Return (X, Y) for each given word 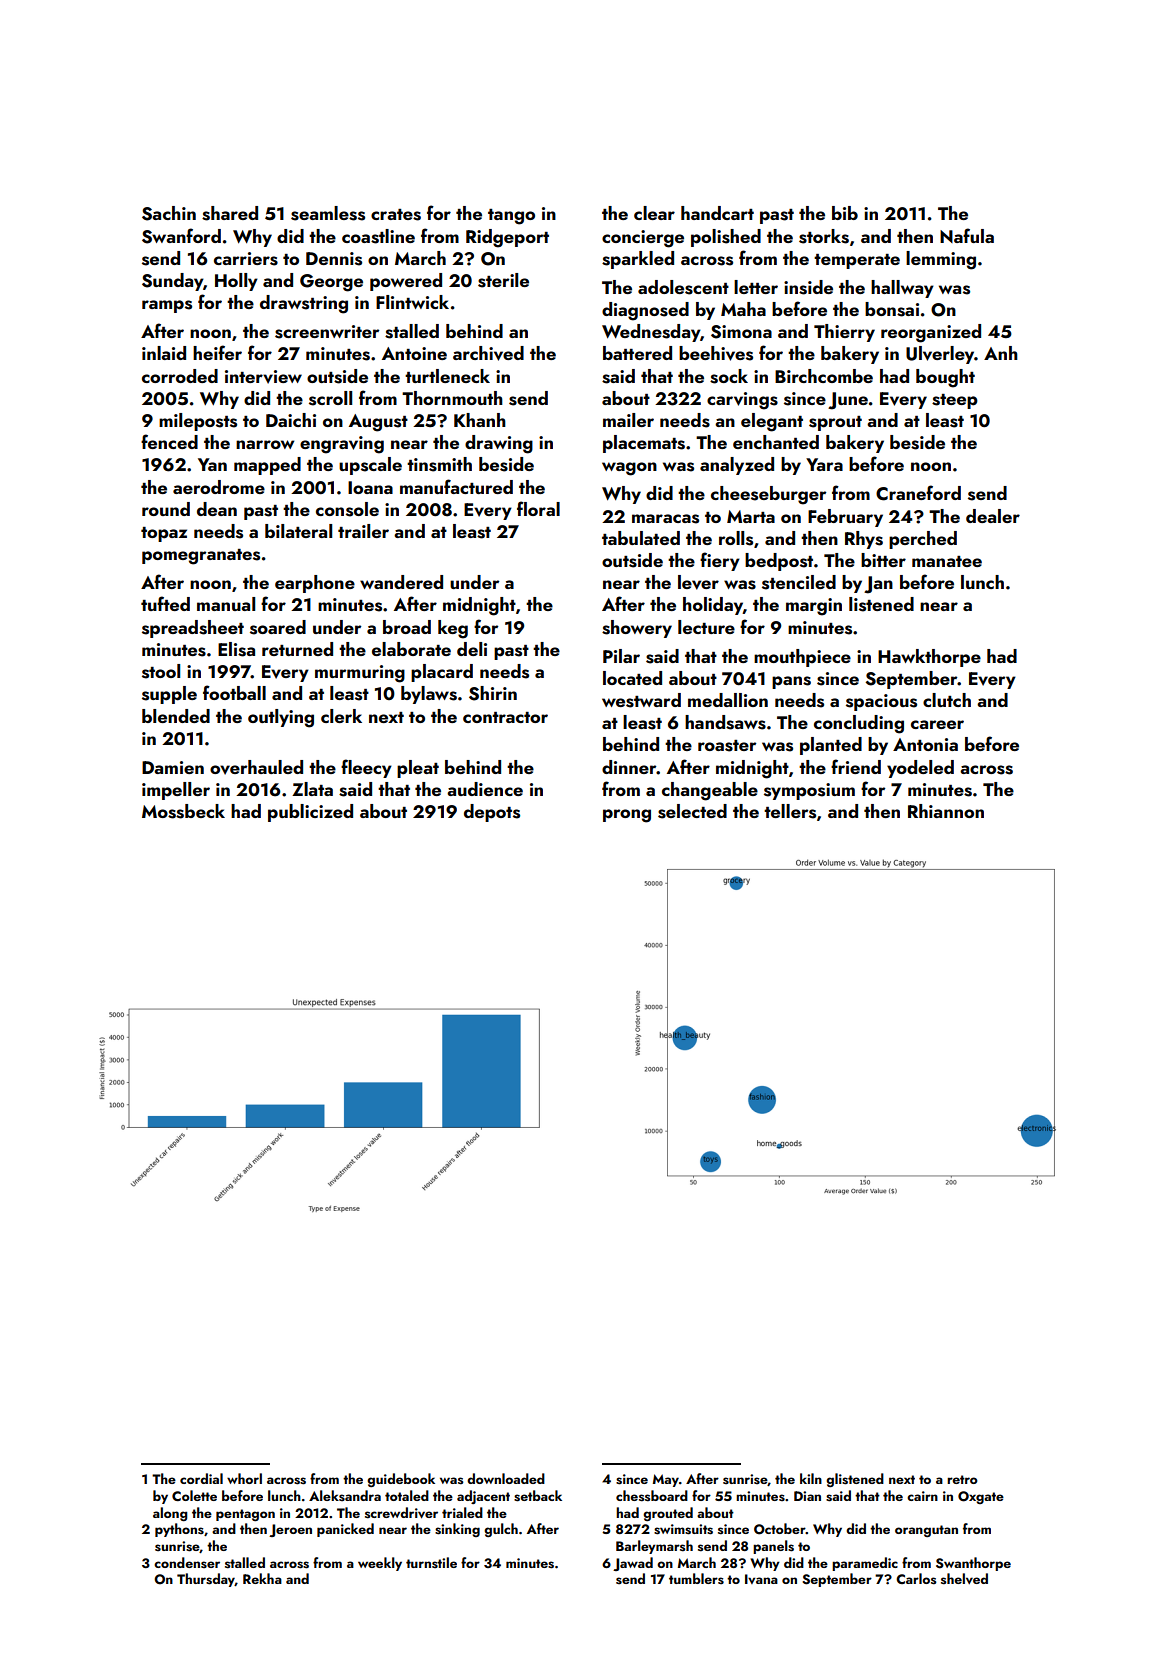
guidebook (401, 1480)
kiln (811, 1478)
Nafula (967, 235)
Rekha (262, 1578)
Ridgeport (507, 238)
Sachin (169, 213)
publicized (310, 813)
